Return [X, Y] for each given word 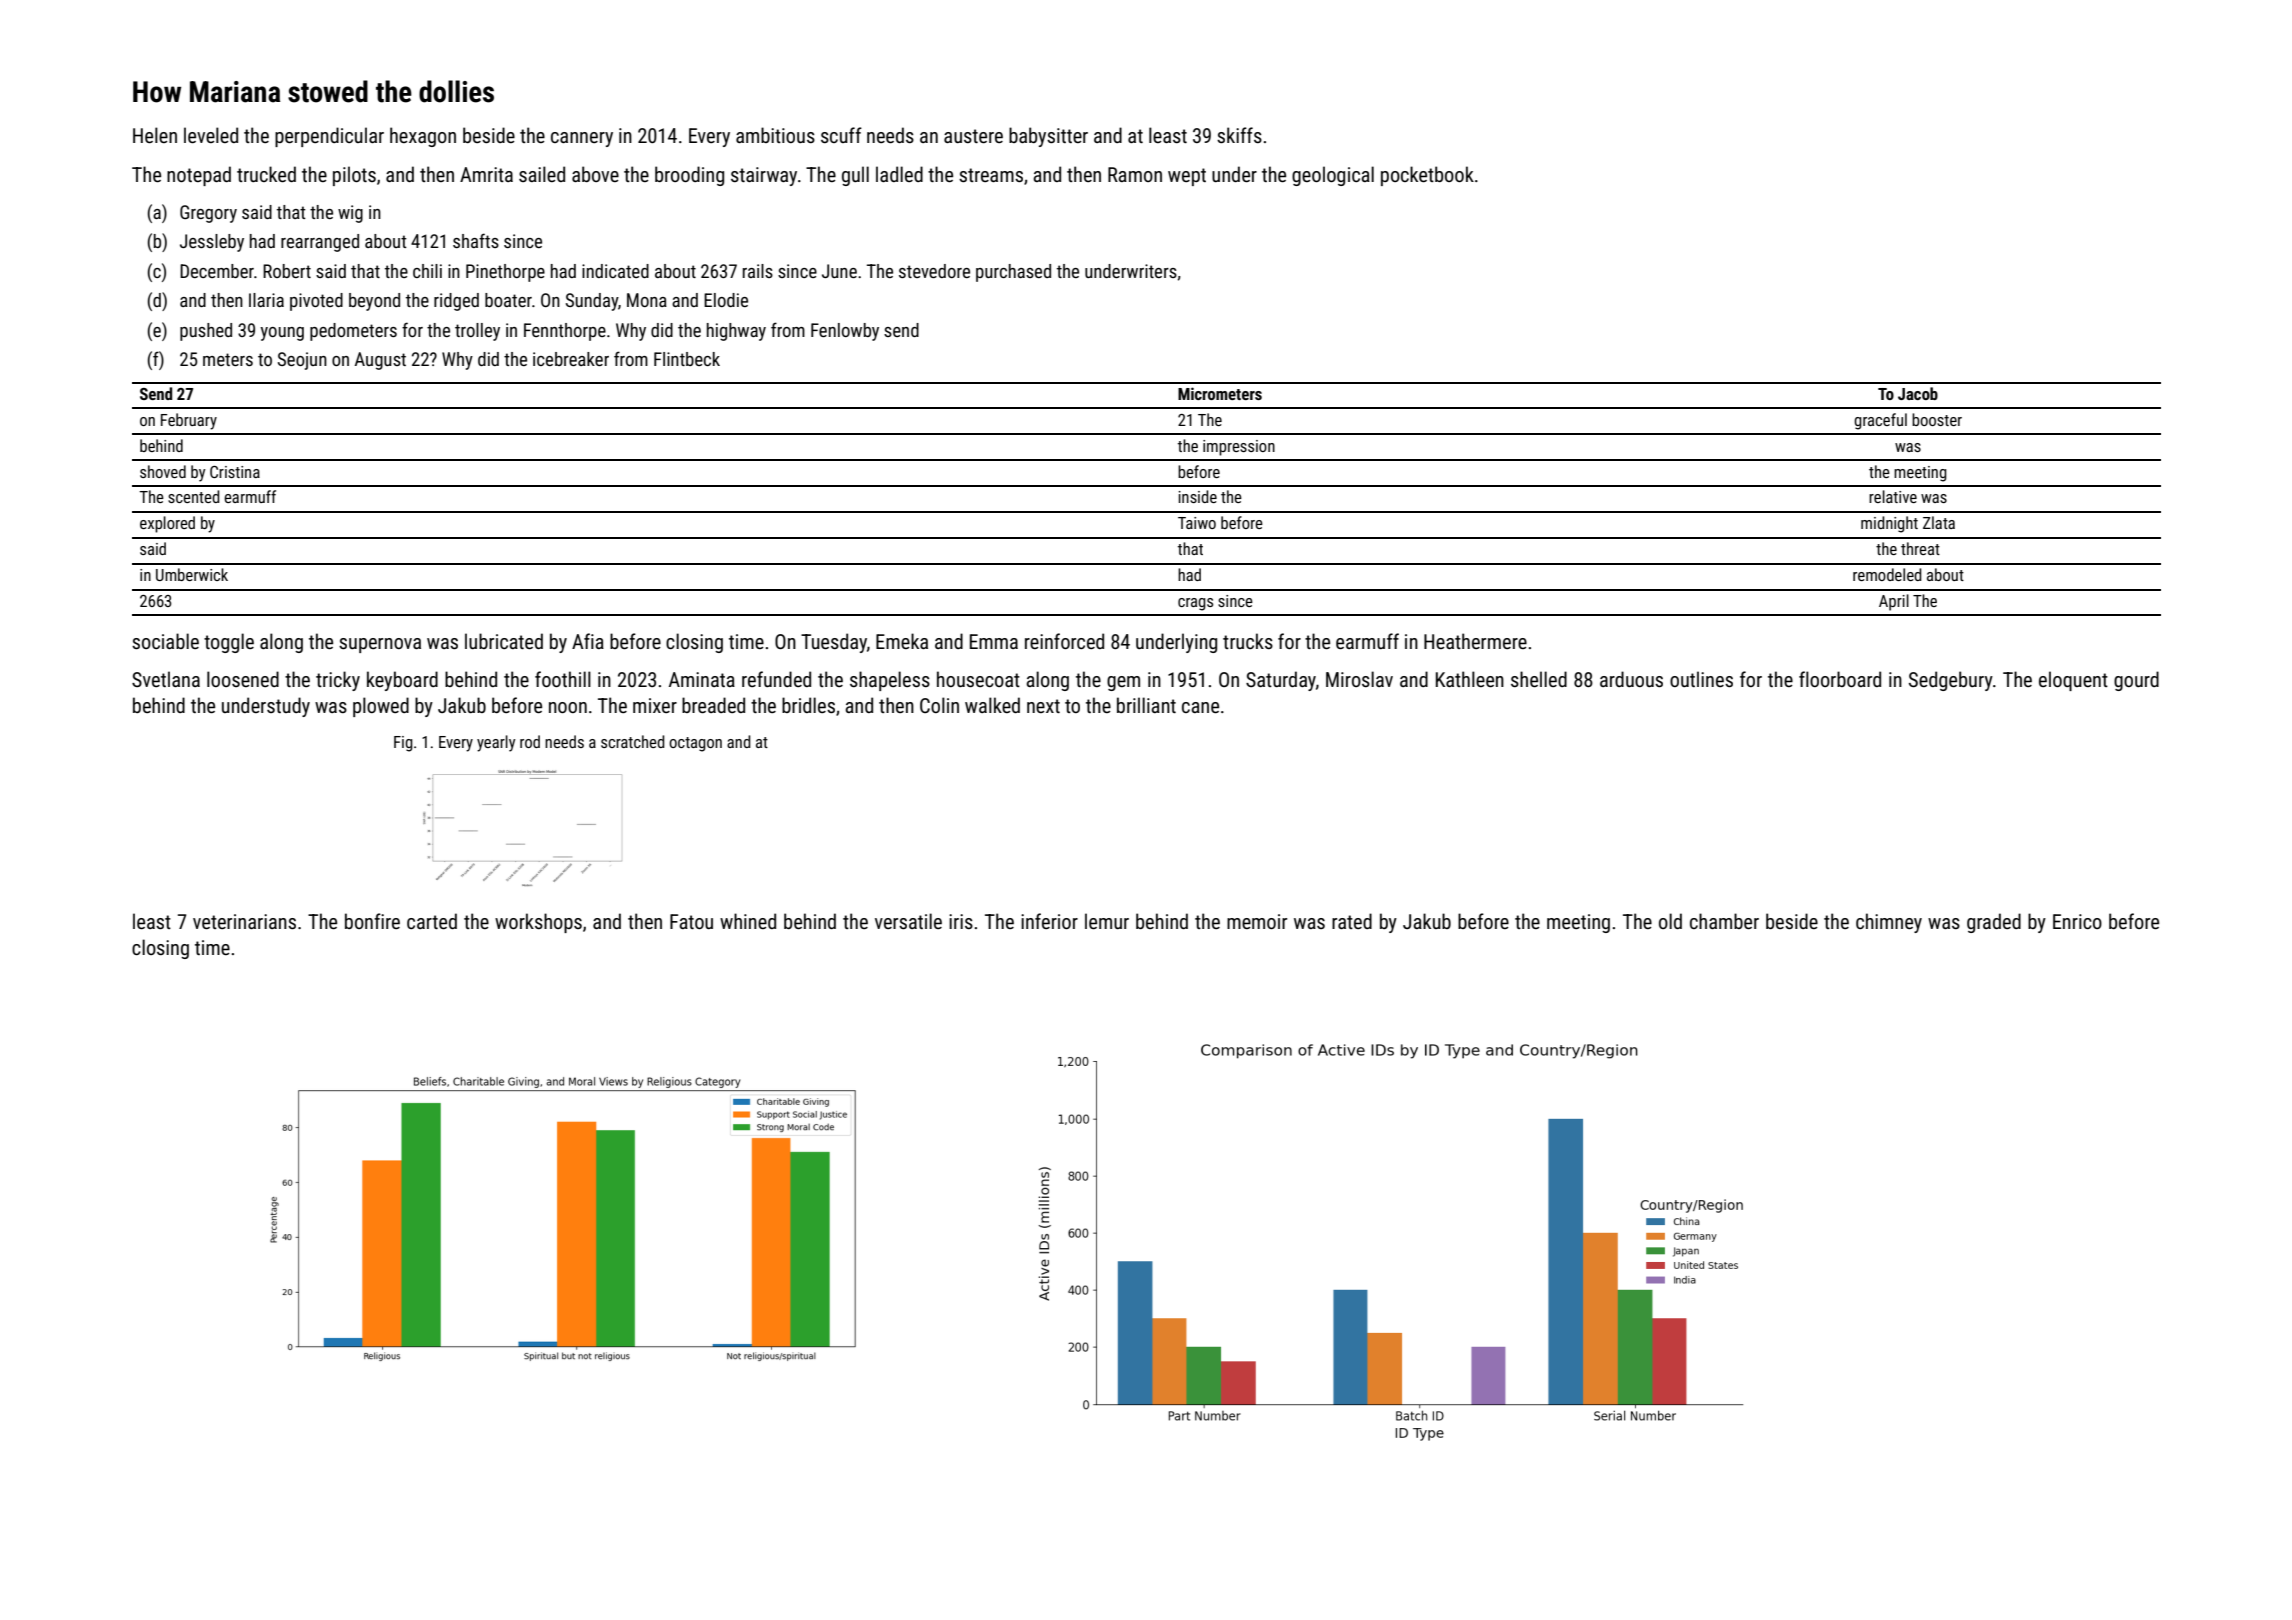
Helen [155, 135]
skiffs [1239, 135]
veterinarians [244, 921]
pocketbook [1427, 176]
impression [1239, 448]
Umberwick [192, 574]
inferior [1049, 921]
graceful [1880, 421]
